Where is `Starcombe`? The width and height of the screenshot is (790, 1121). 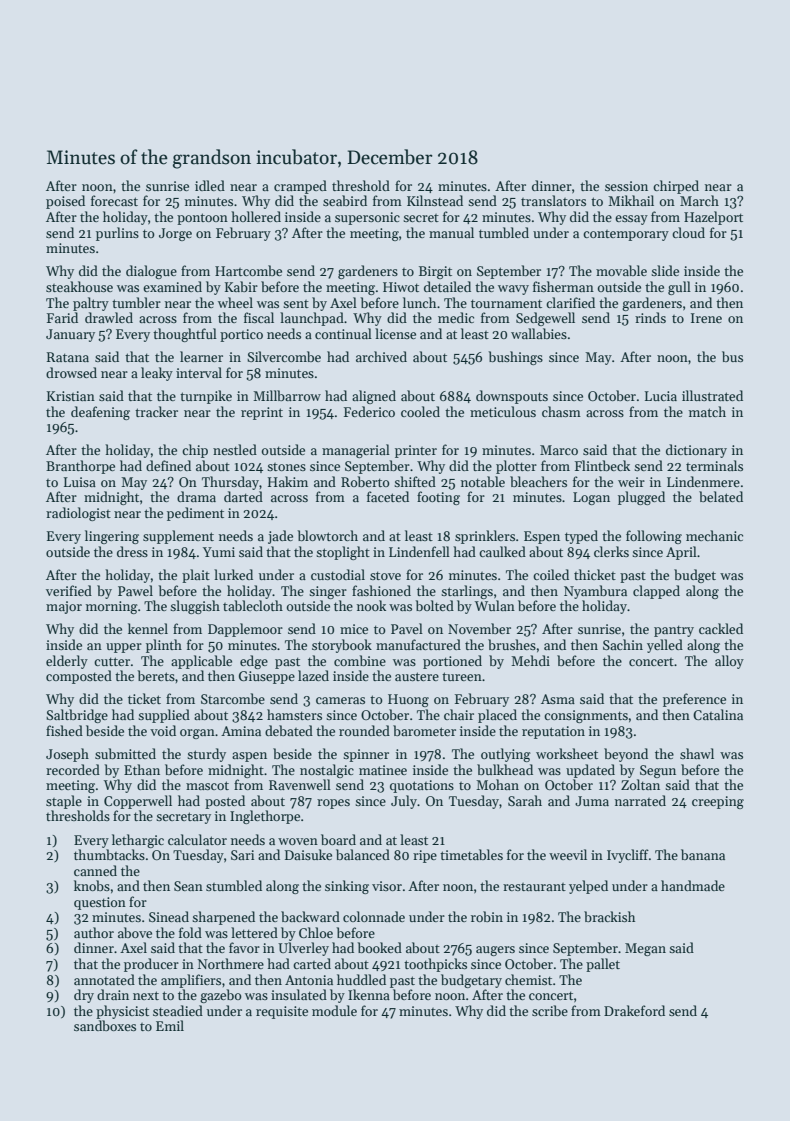
Starcombe is located at coordinates (233, 698).
